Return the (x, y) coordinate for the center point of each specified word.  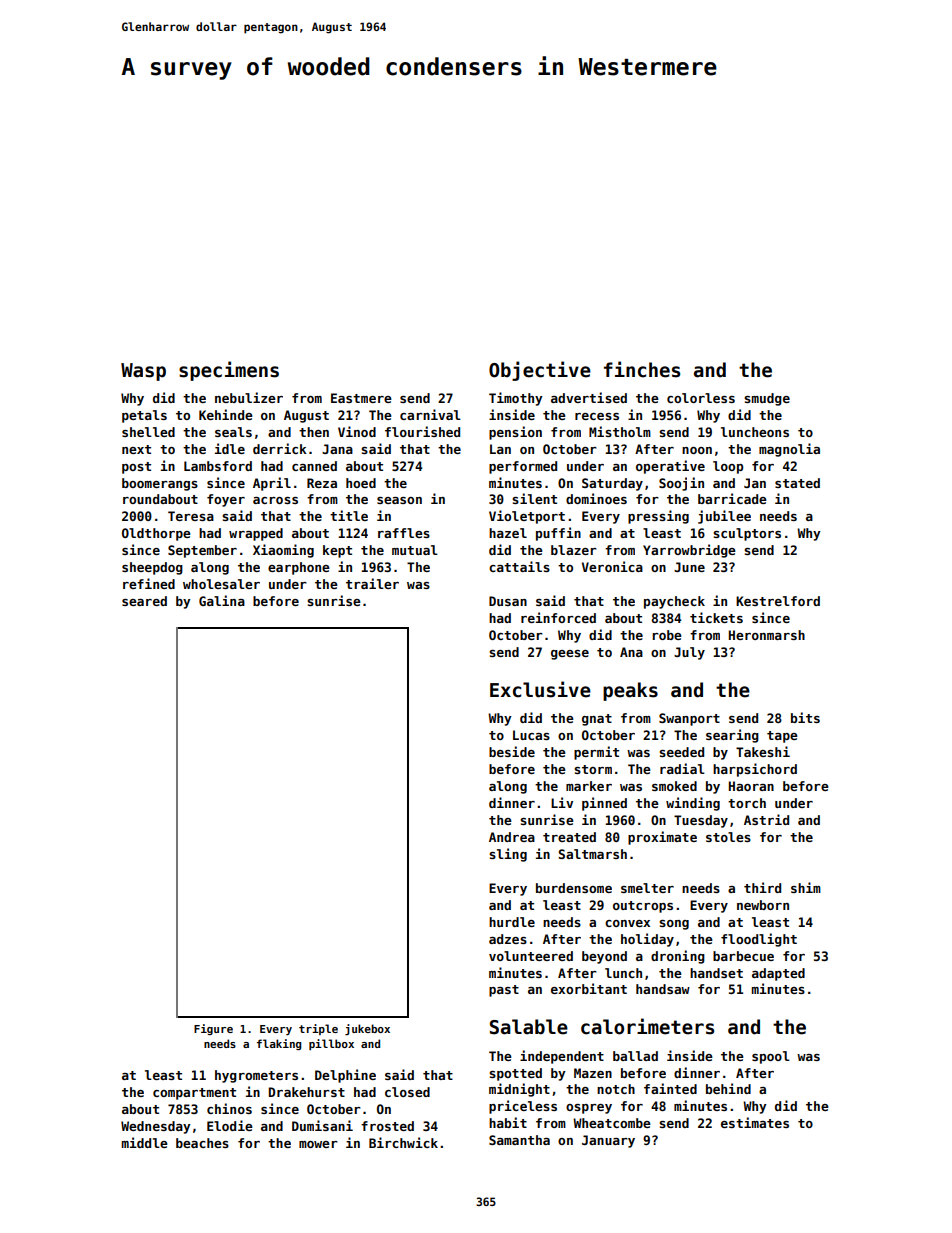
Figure (213, 1029)
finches (642, 369)
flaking (279, 1044)
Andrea (512, 837)
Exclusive (540, 689)
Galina (222, 600)
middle (145, 1142)
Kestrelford (778, 601)
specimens (229, 371)
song (674, 925)
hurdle (512, 922)
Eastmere (361, 398)
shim (806, 887)
